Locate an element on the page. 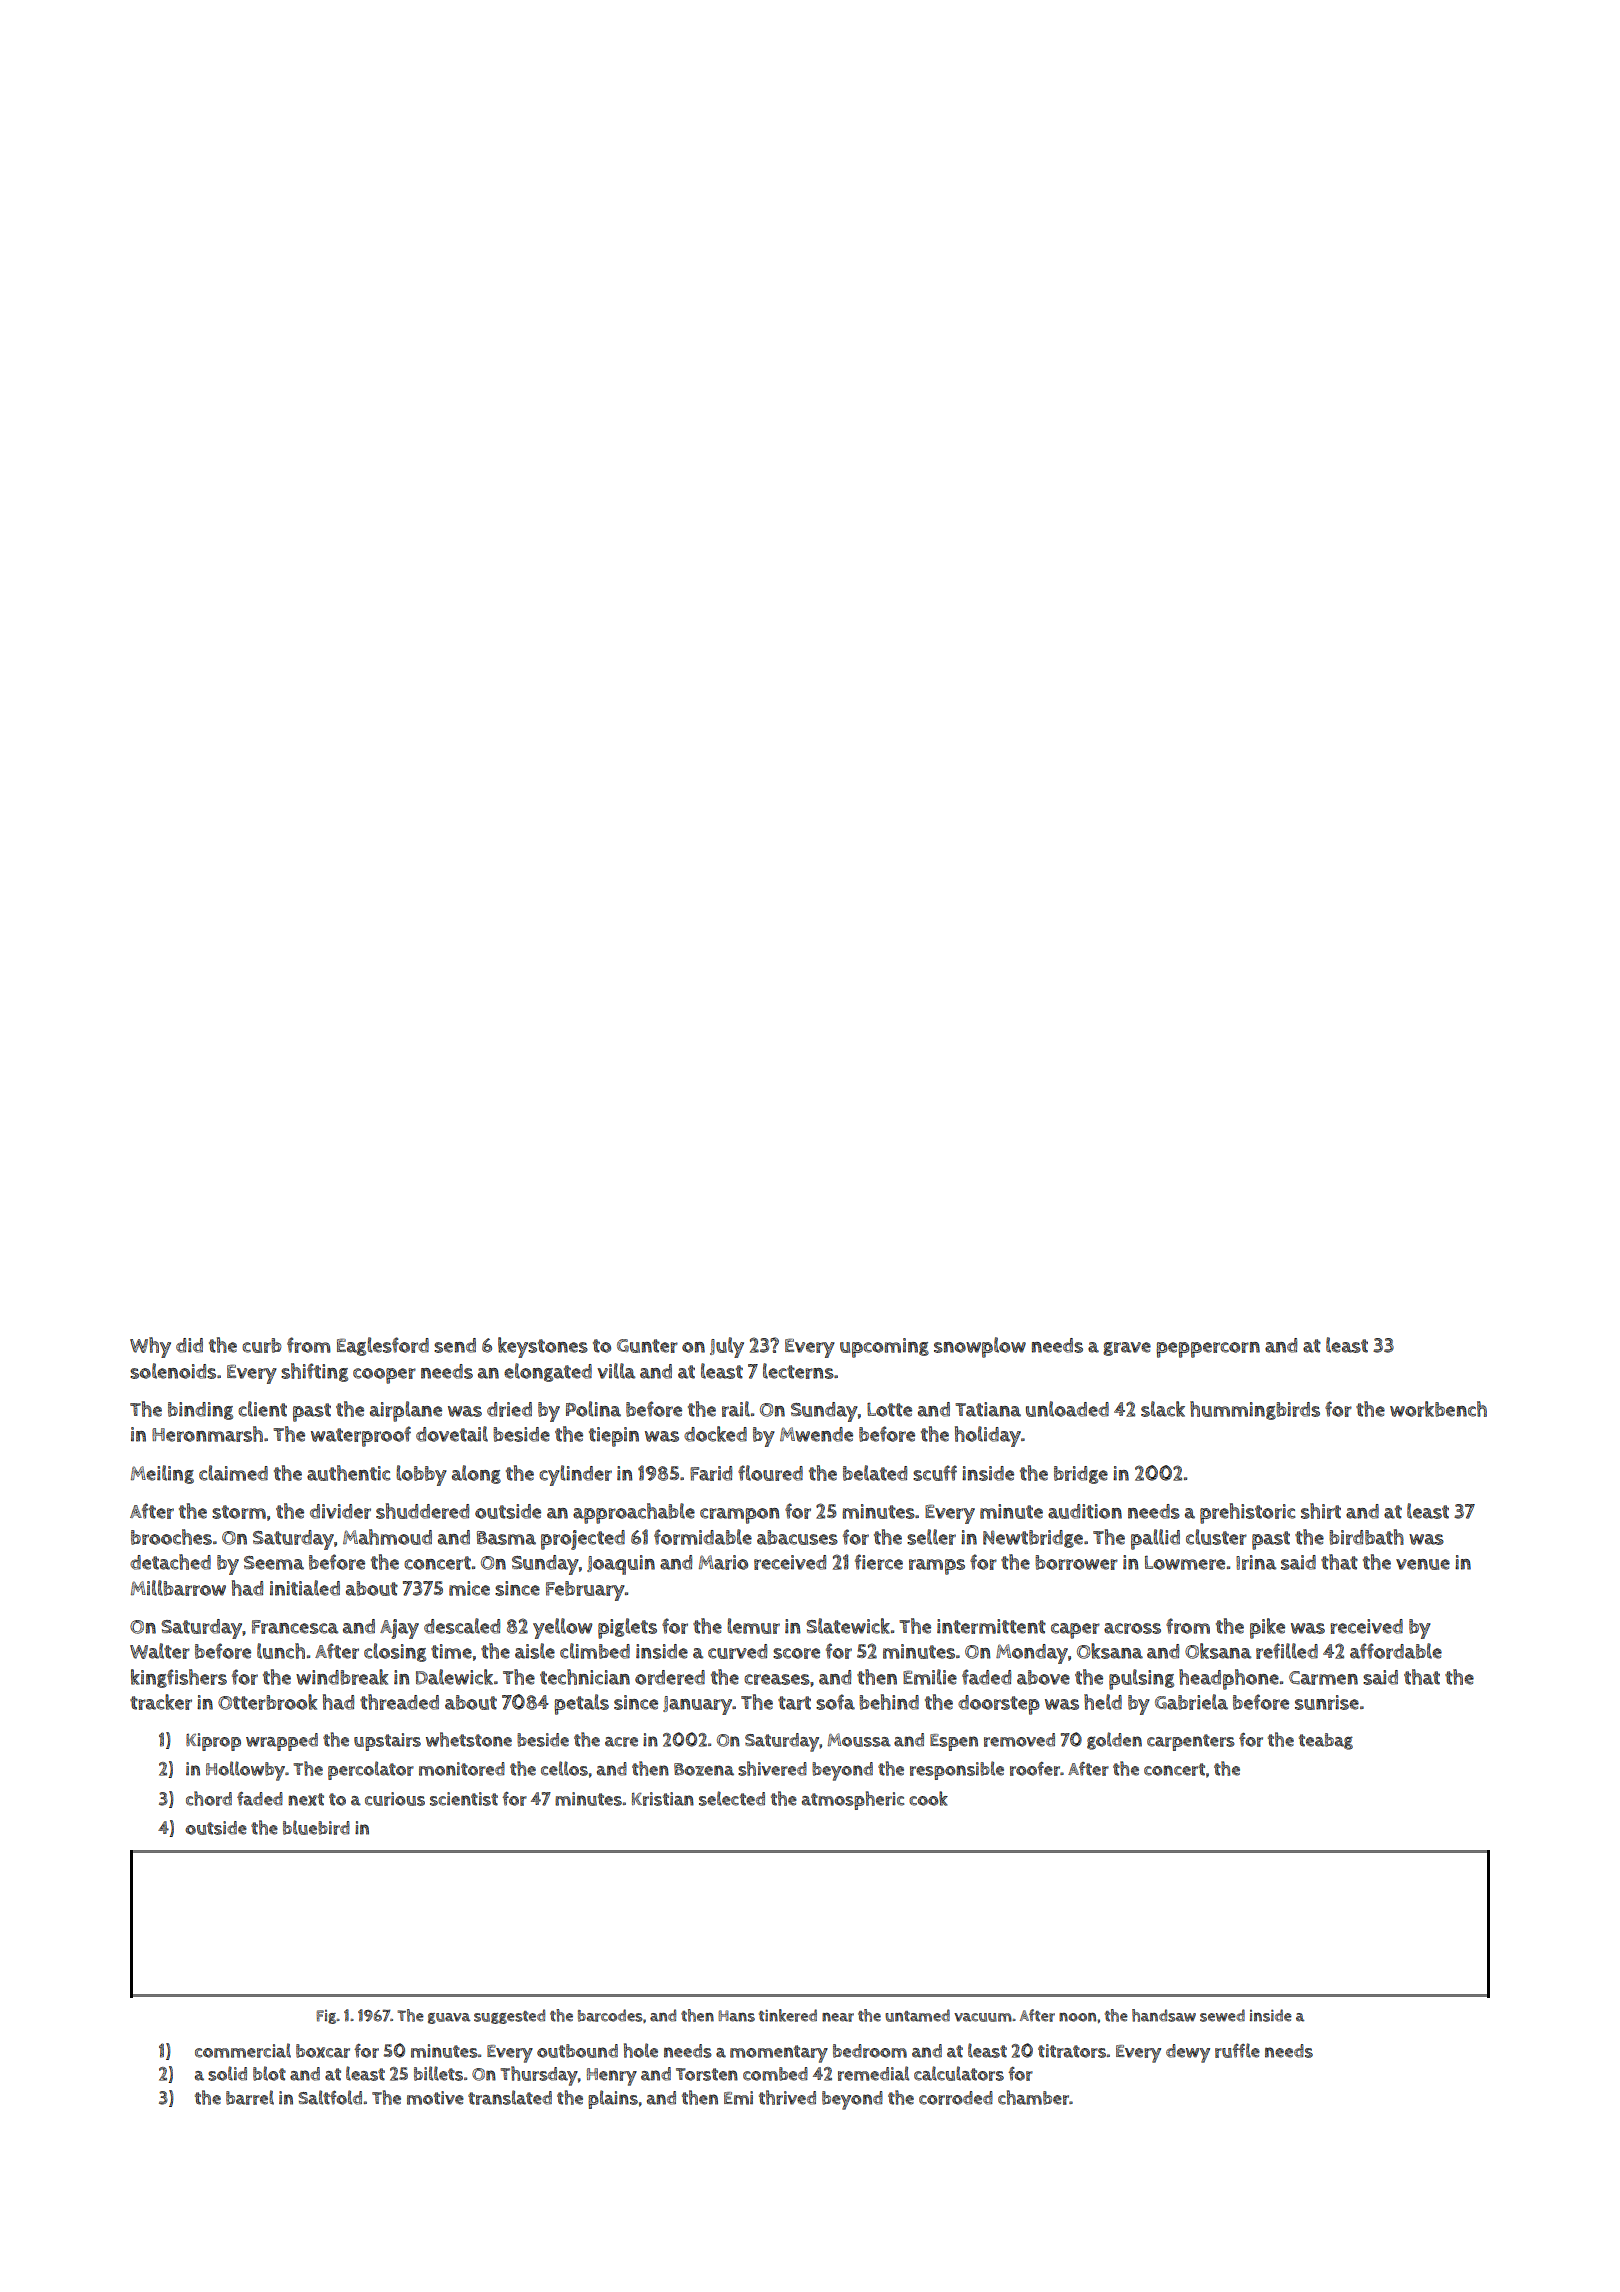  guava is located at coordinates (449, 2018).
